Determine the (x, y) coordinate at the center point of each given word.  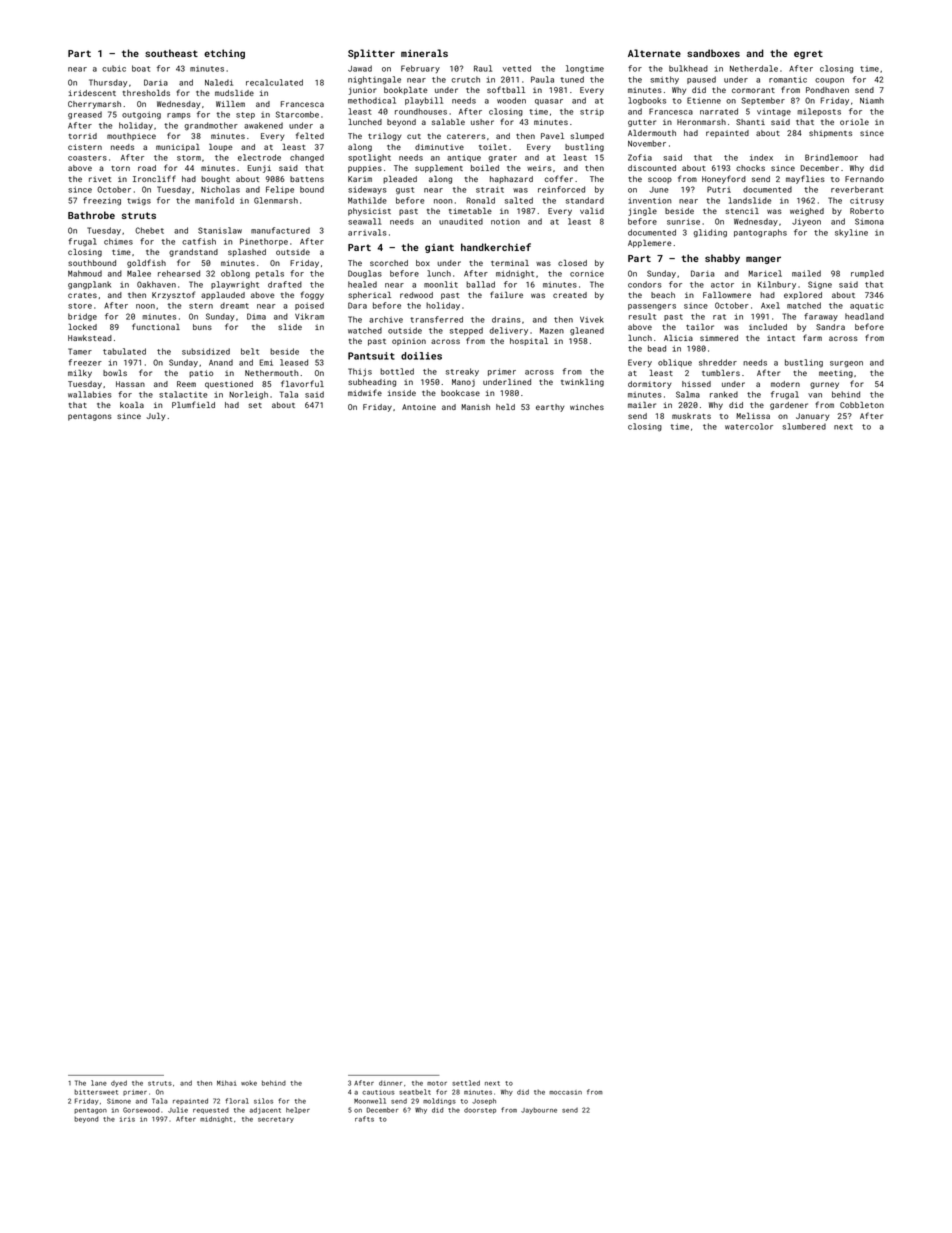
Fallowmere (727, 295)
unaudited (461, 221)
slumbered (804, 426)
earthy (550, 408)
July (156, 416)
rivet (100, 179)
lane (99, 1083)
